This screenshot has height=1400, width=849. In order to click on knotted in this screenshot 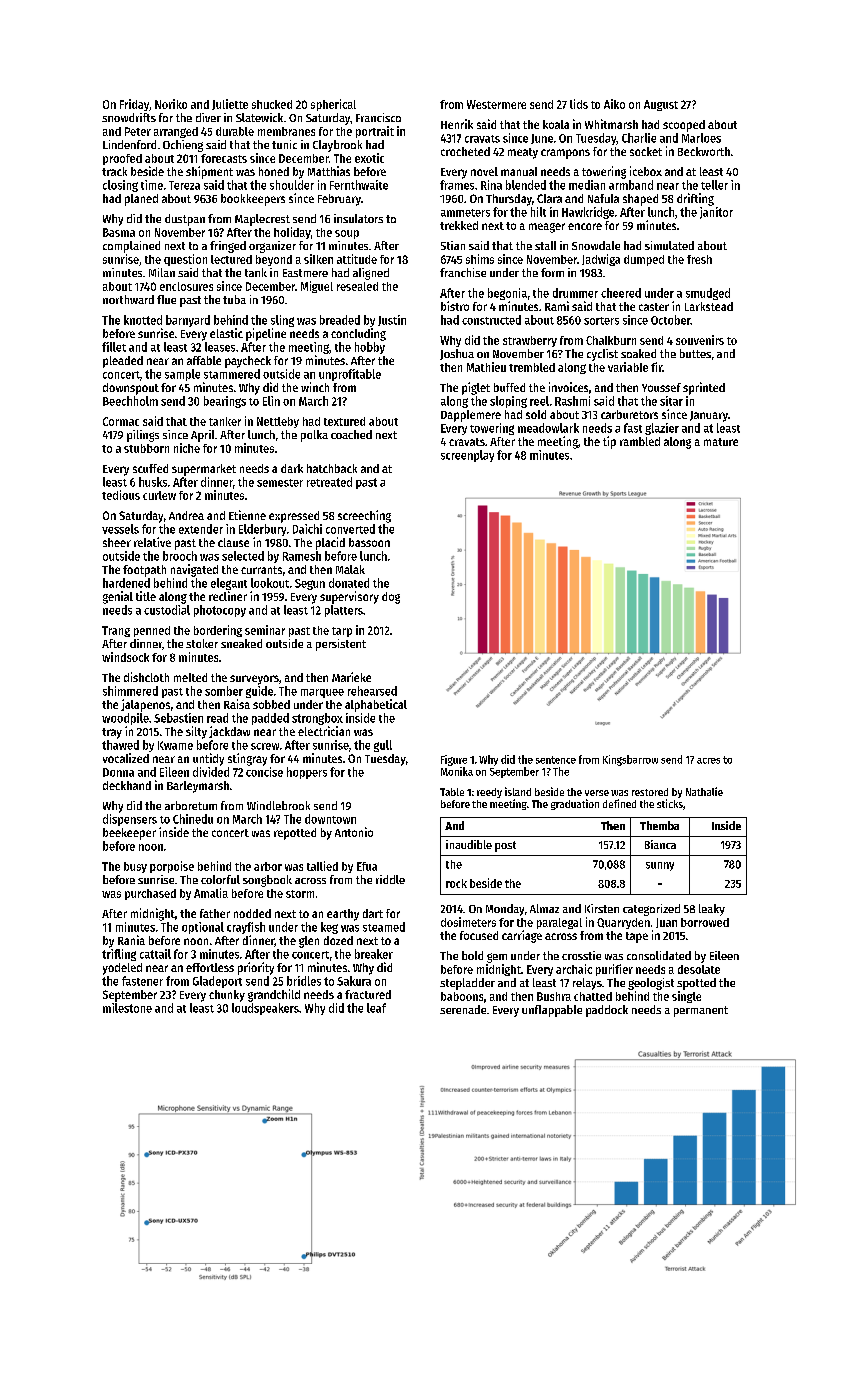, I will do `click(143, 320)`.
